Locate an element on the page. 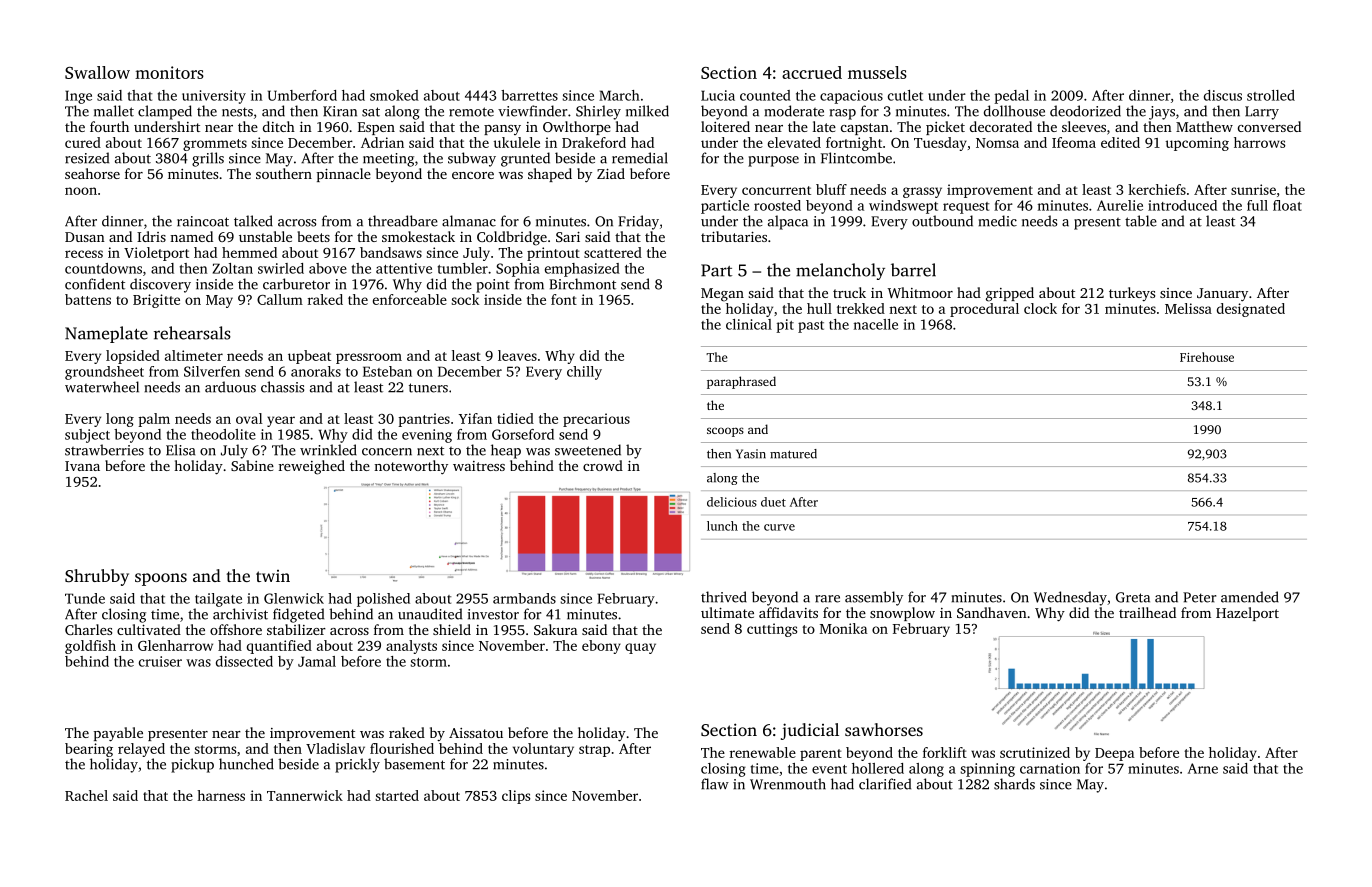  stabilizer is located at coordinates (296, 629).
